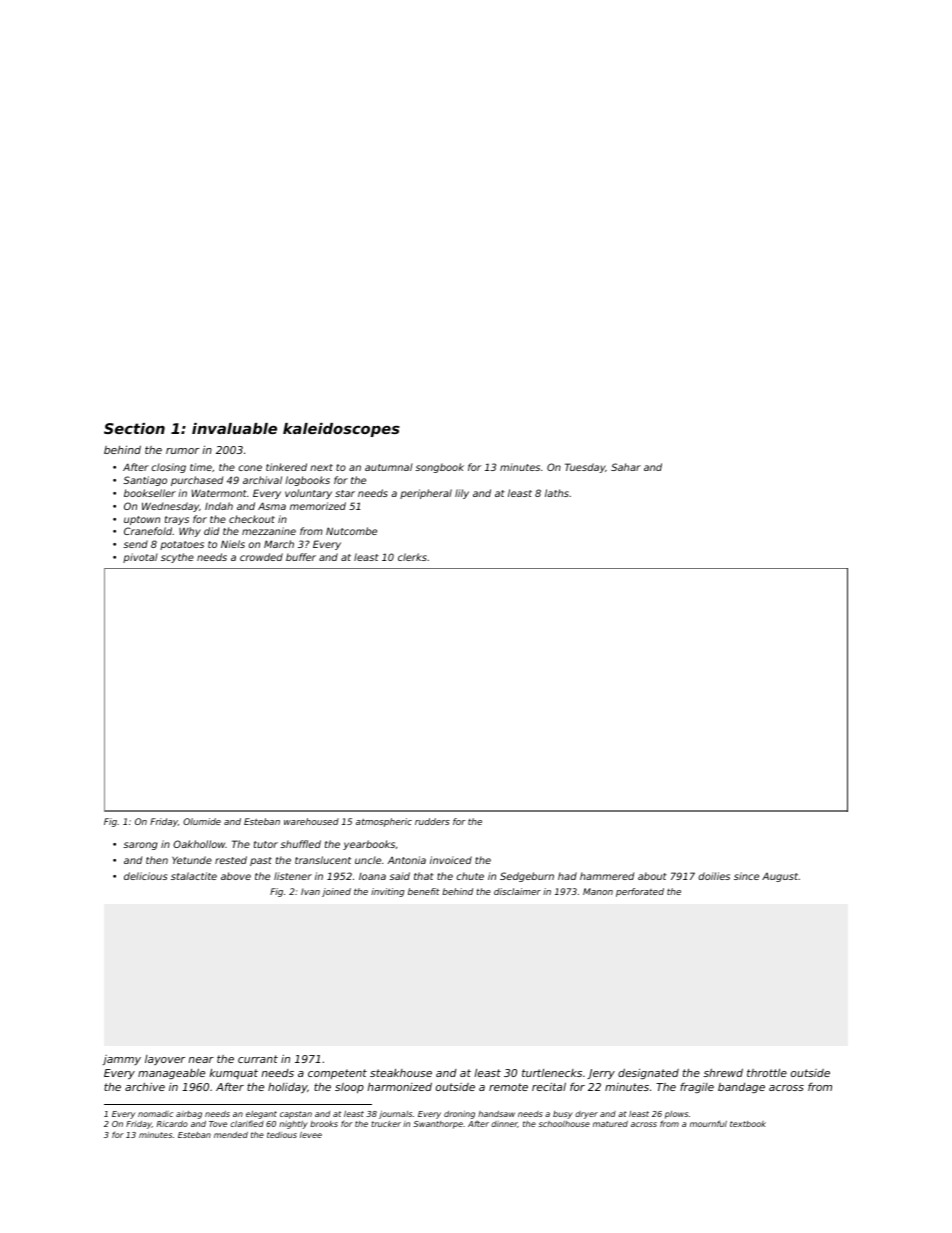 This screenshot has width=952, height=1233. I want to click on peripheral, so click(426, 494).
